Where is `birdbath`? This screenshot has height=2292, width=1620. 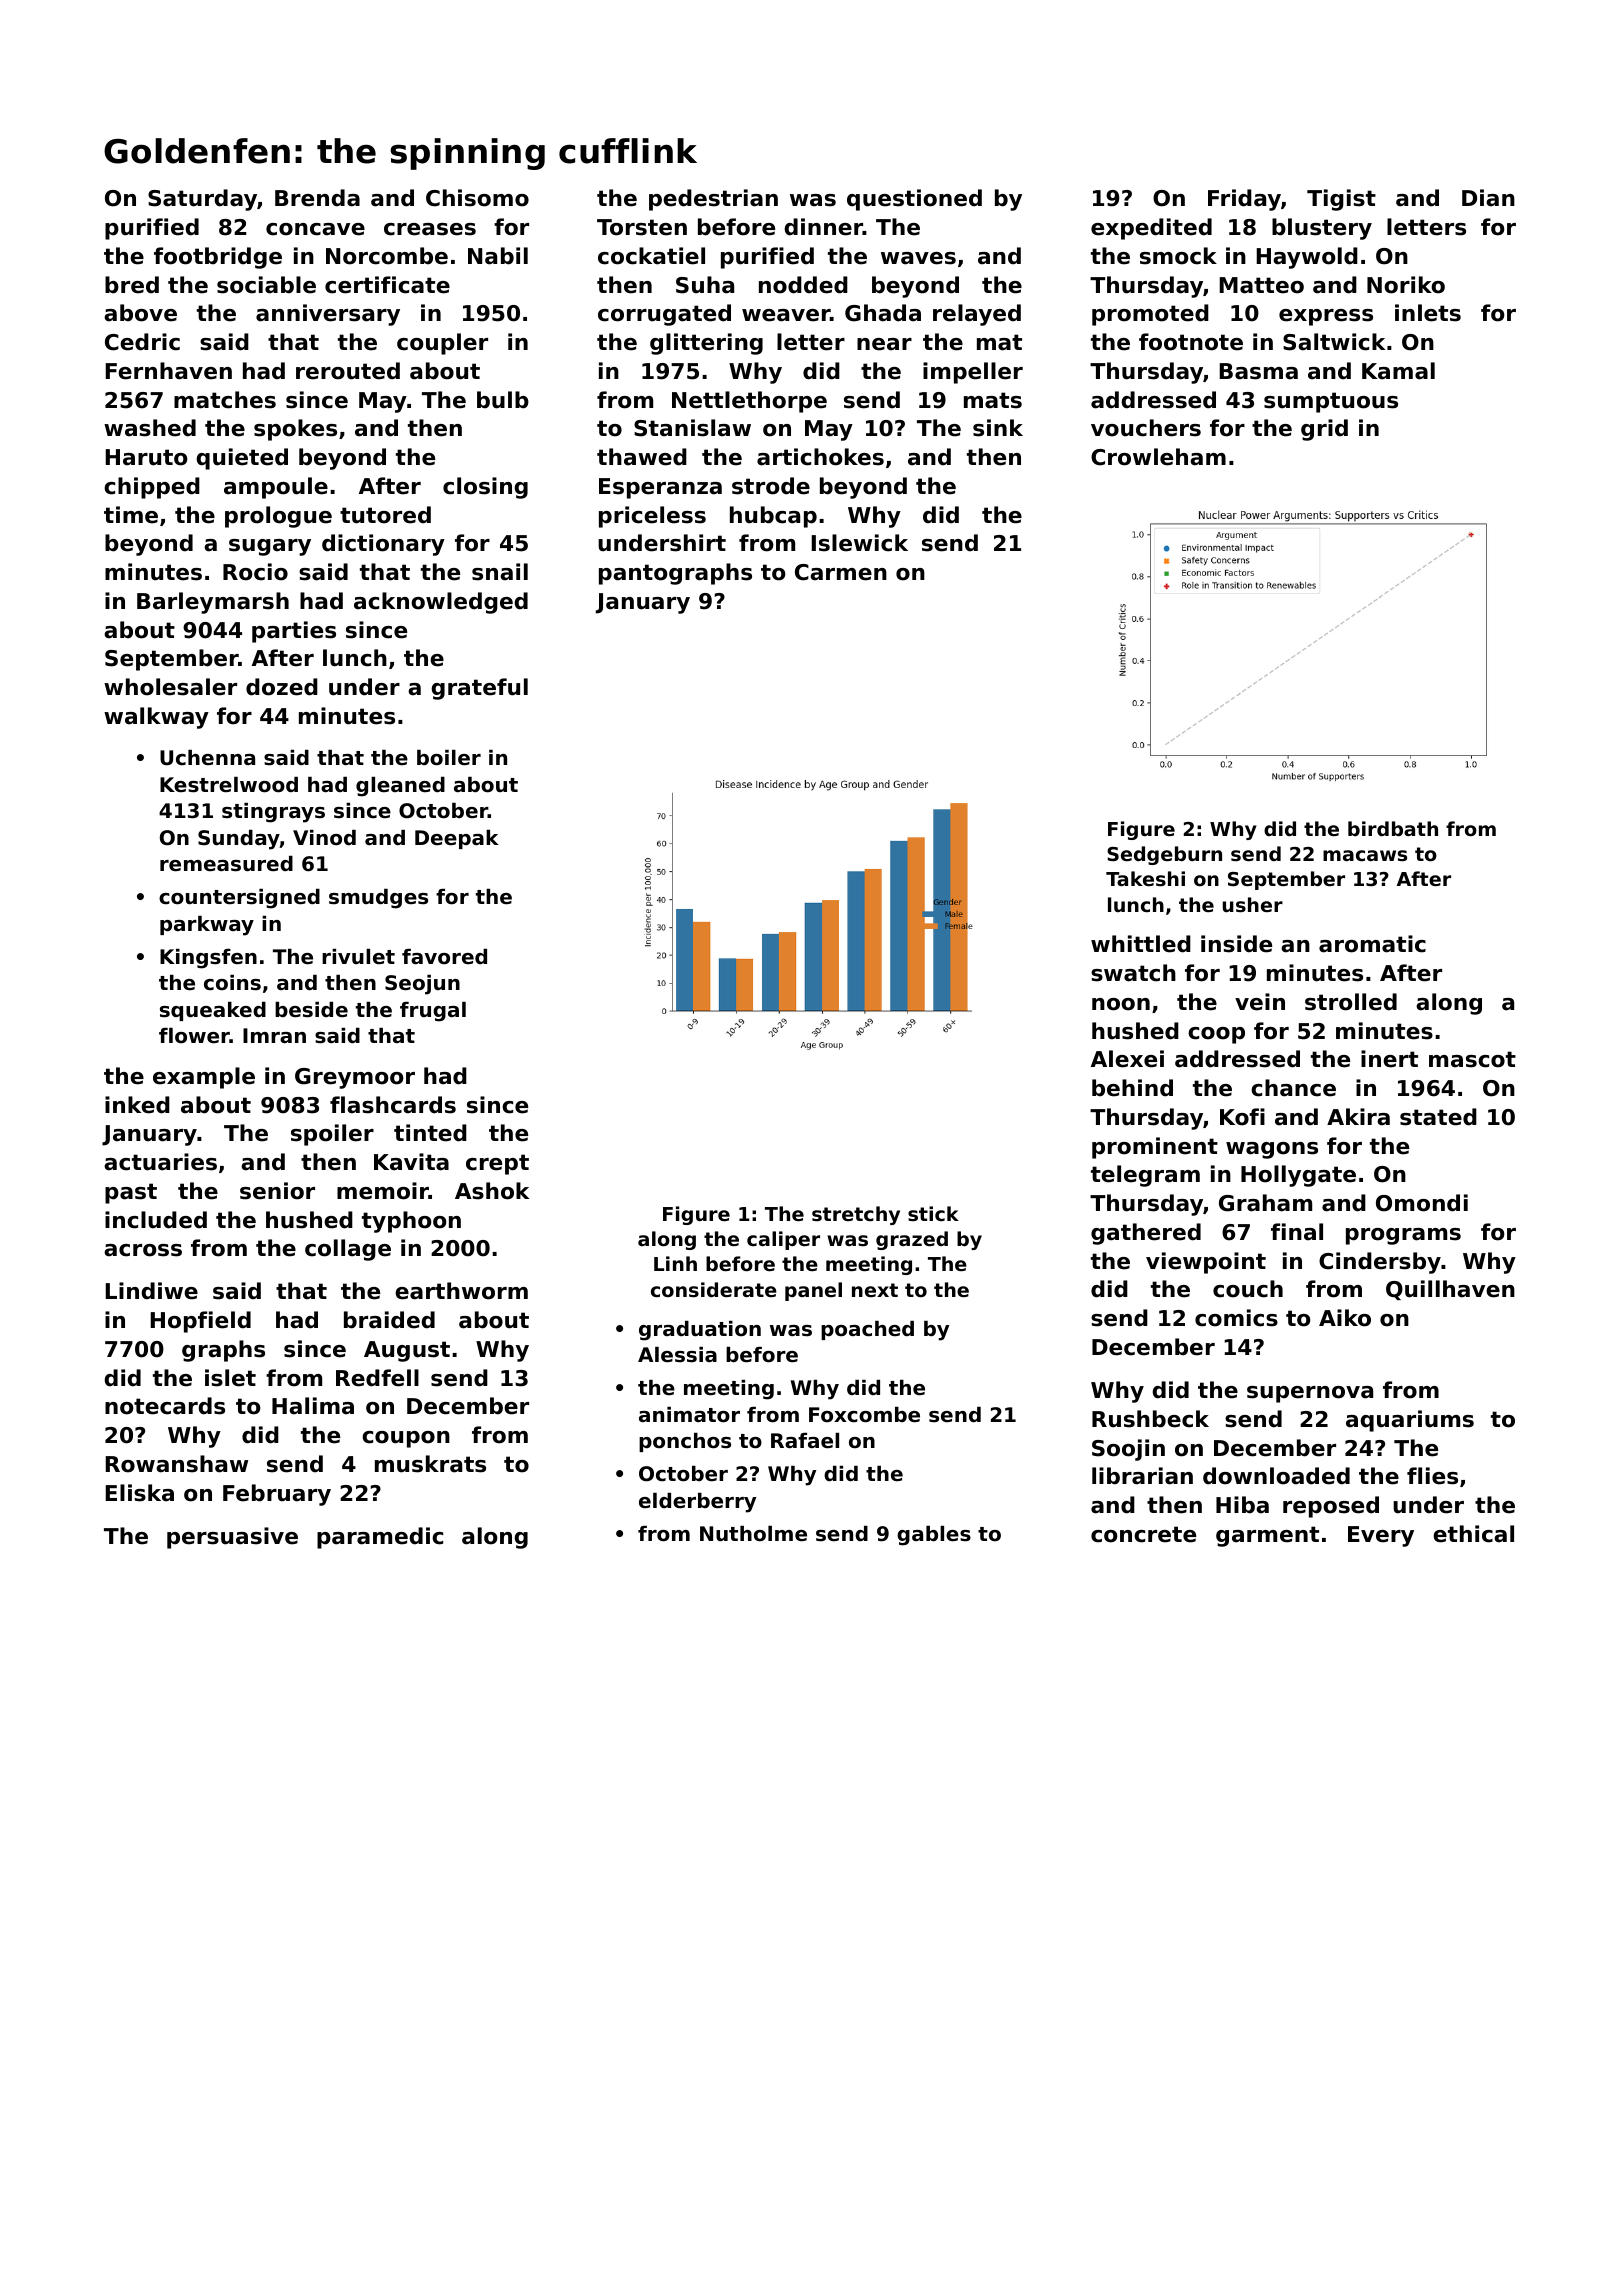 birdbath is located at coordinates (1393, 828).
